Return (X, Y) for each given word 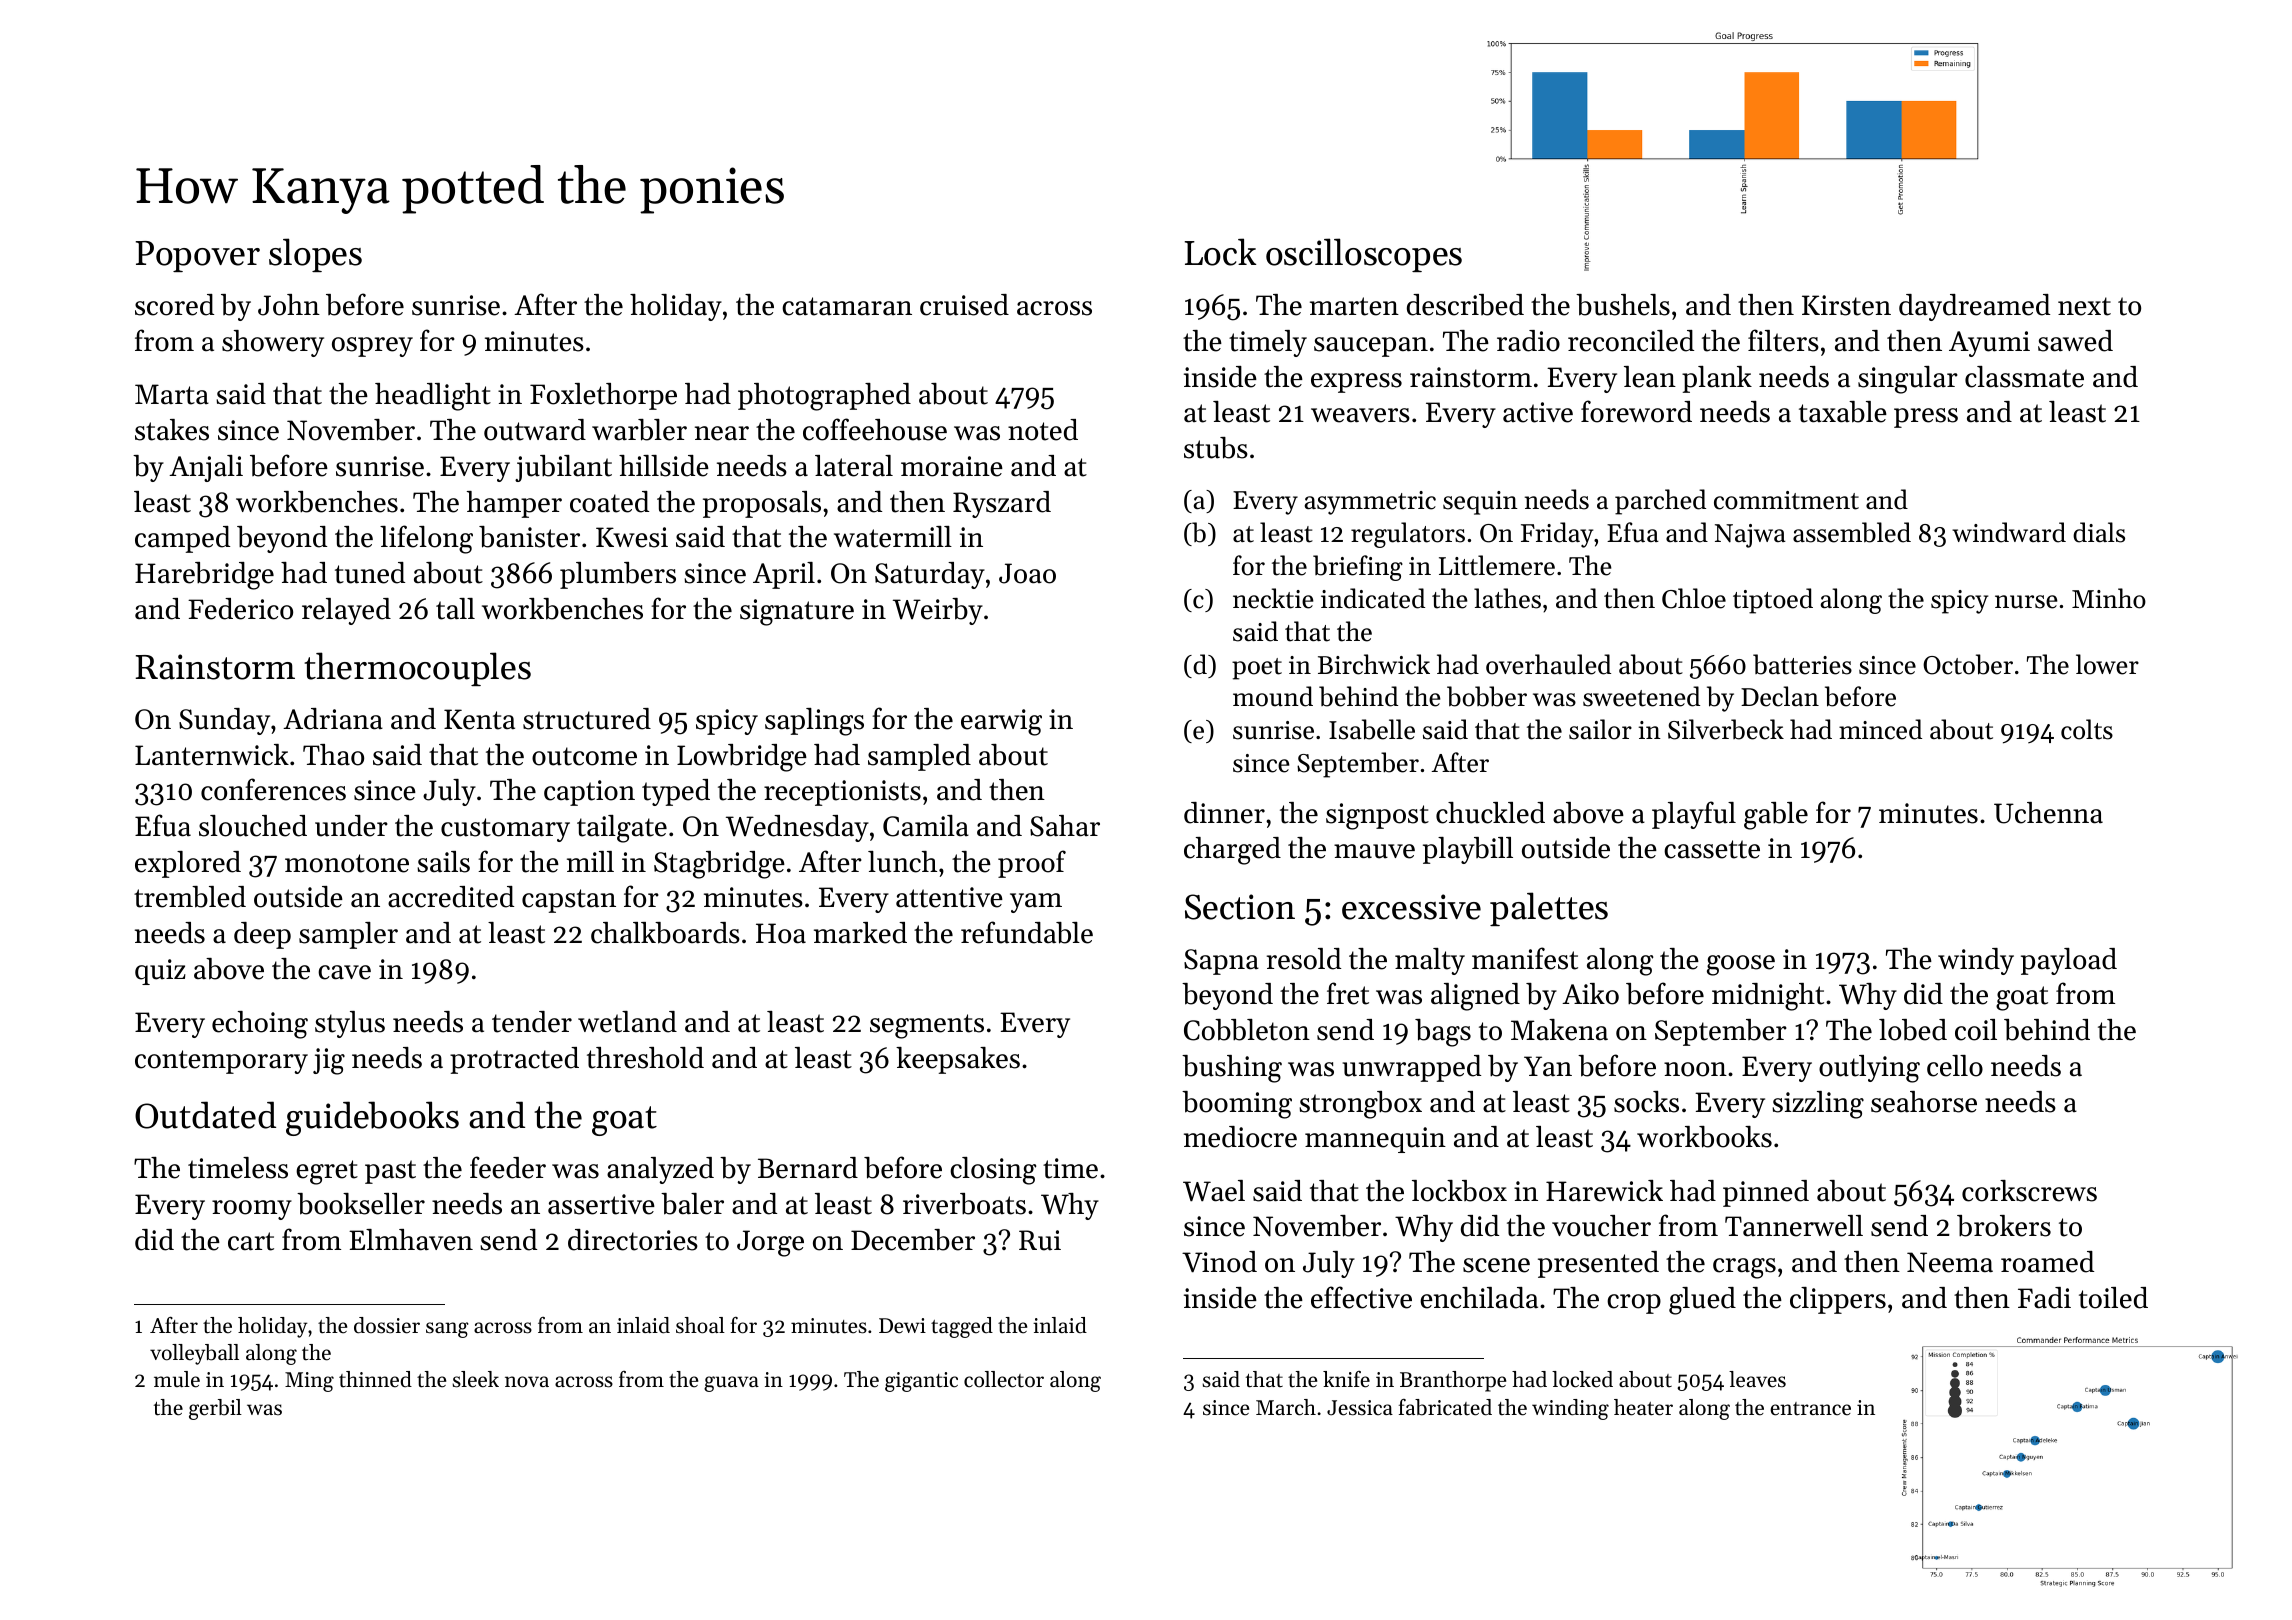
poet (1257, 669)
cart (251, 1241)
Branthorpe (1453, 1381)
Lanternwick (212, 755)
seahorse (1924, 1102)
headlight (433, 397)
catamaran (847, 306)
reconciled (1631, 341)
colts (2087, 729)
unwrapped (1412, 1068)
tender (532, 1022)
